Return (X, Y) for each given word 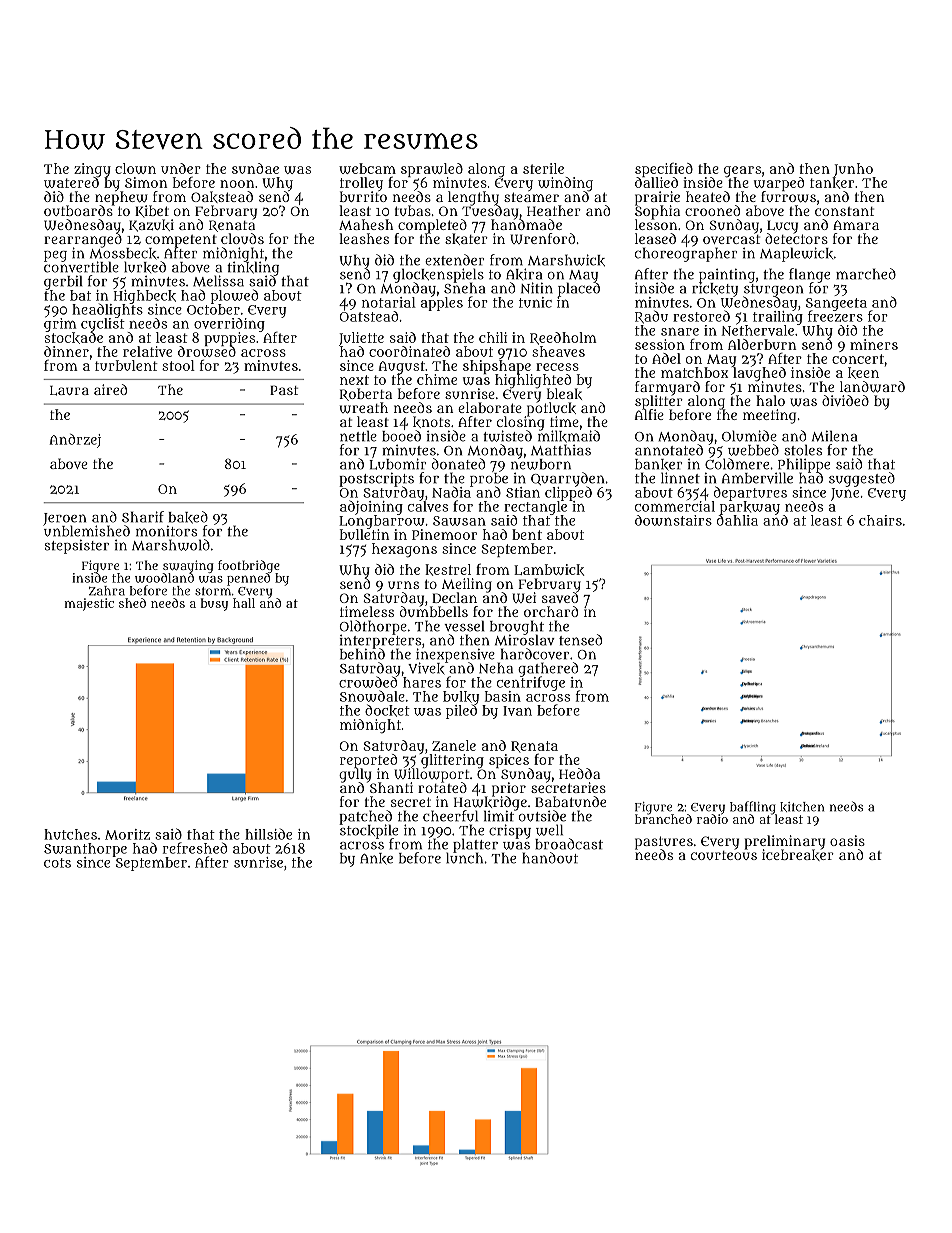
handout (550, 858)
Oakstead (222, 197)
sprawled (432, 170)
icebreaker (798, 855)
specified (664, 170)
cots (57, 863)
